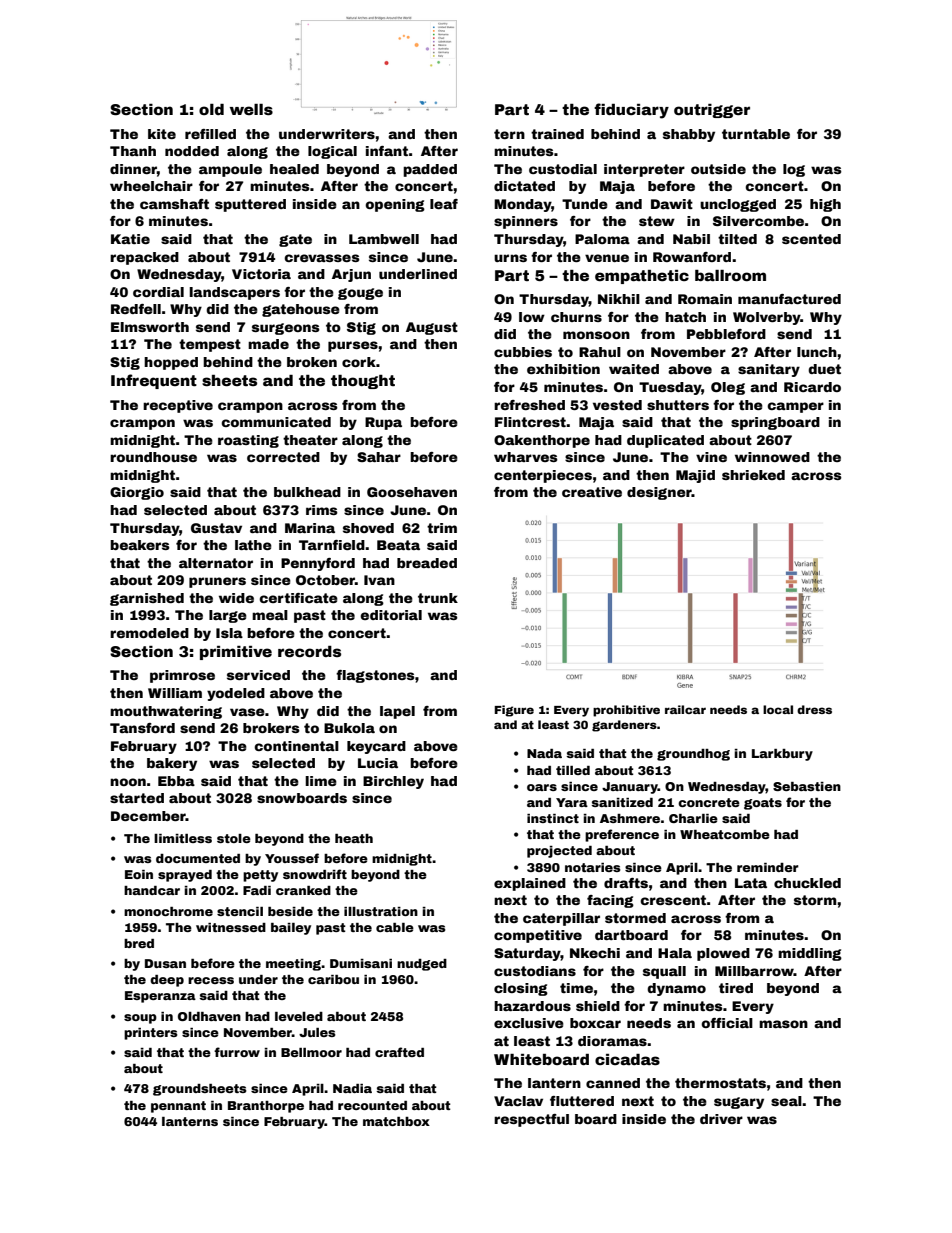 This document has height=1233, width=952. What do you see at coordinates (531, 1120) in the document?
I see `respectful` at bounding box center [531, 1120].
